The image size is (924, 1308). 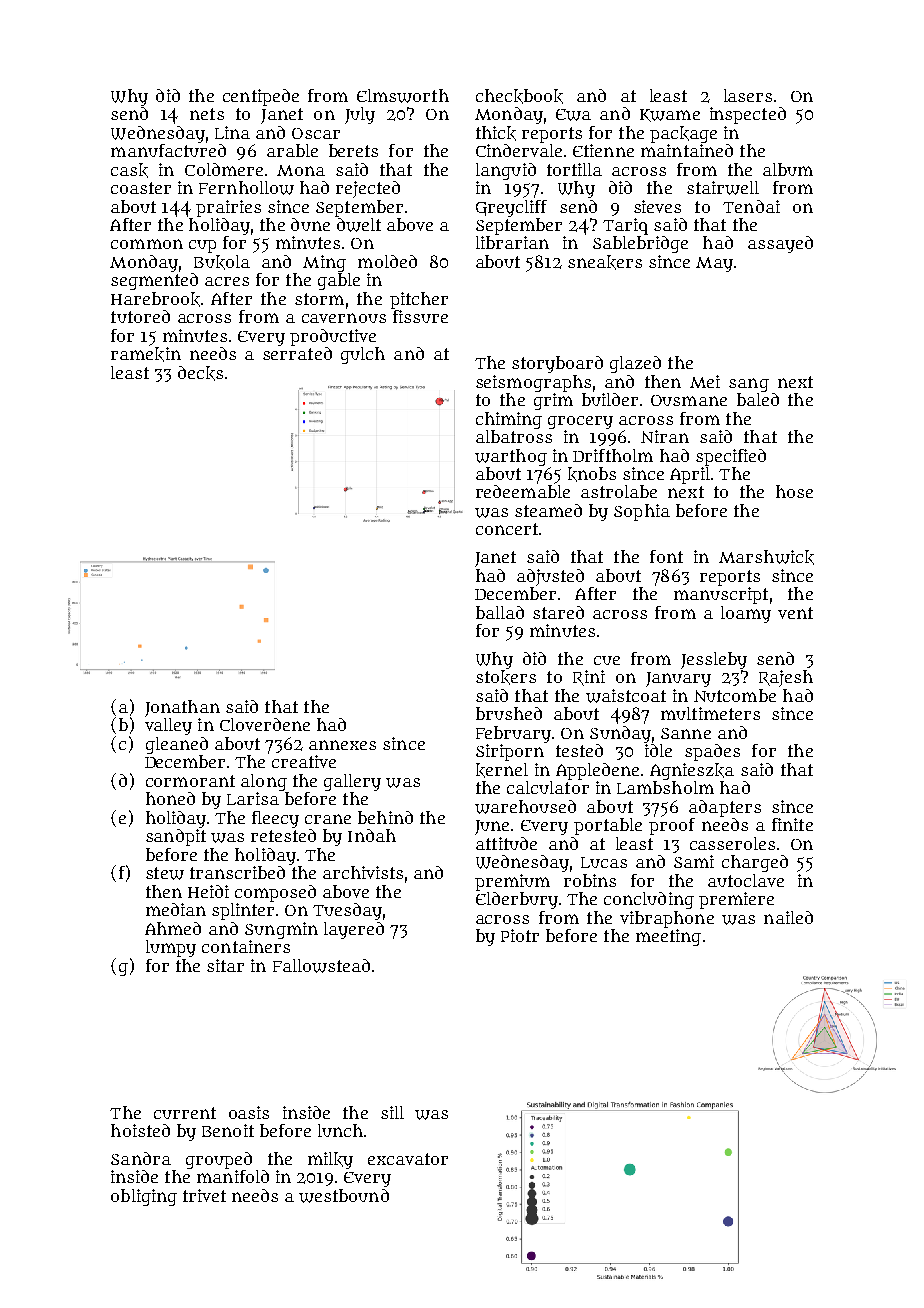 What do you see at coordinates (297, 353) in the page?
I see `serrated` at bounding box center [297, 353].
